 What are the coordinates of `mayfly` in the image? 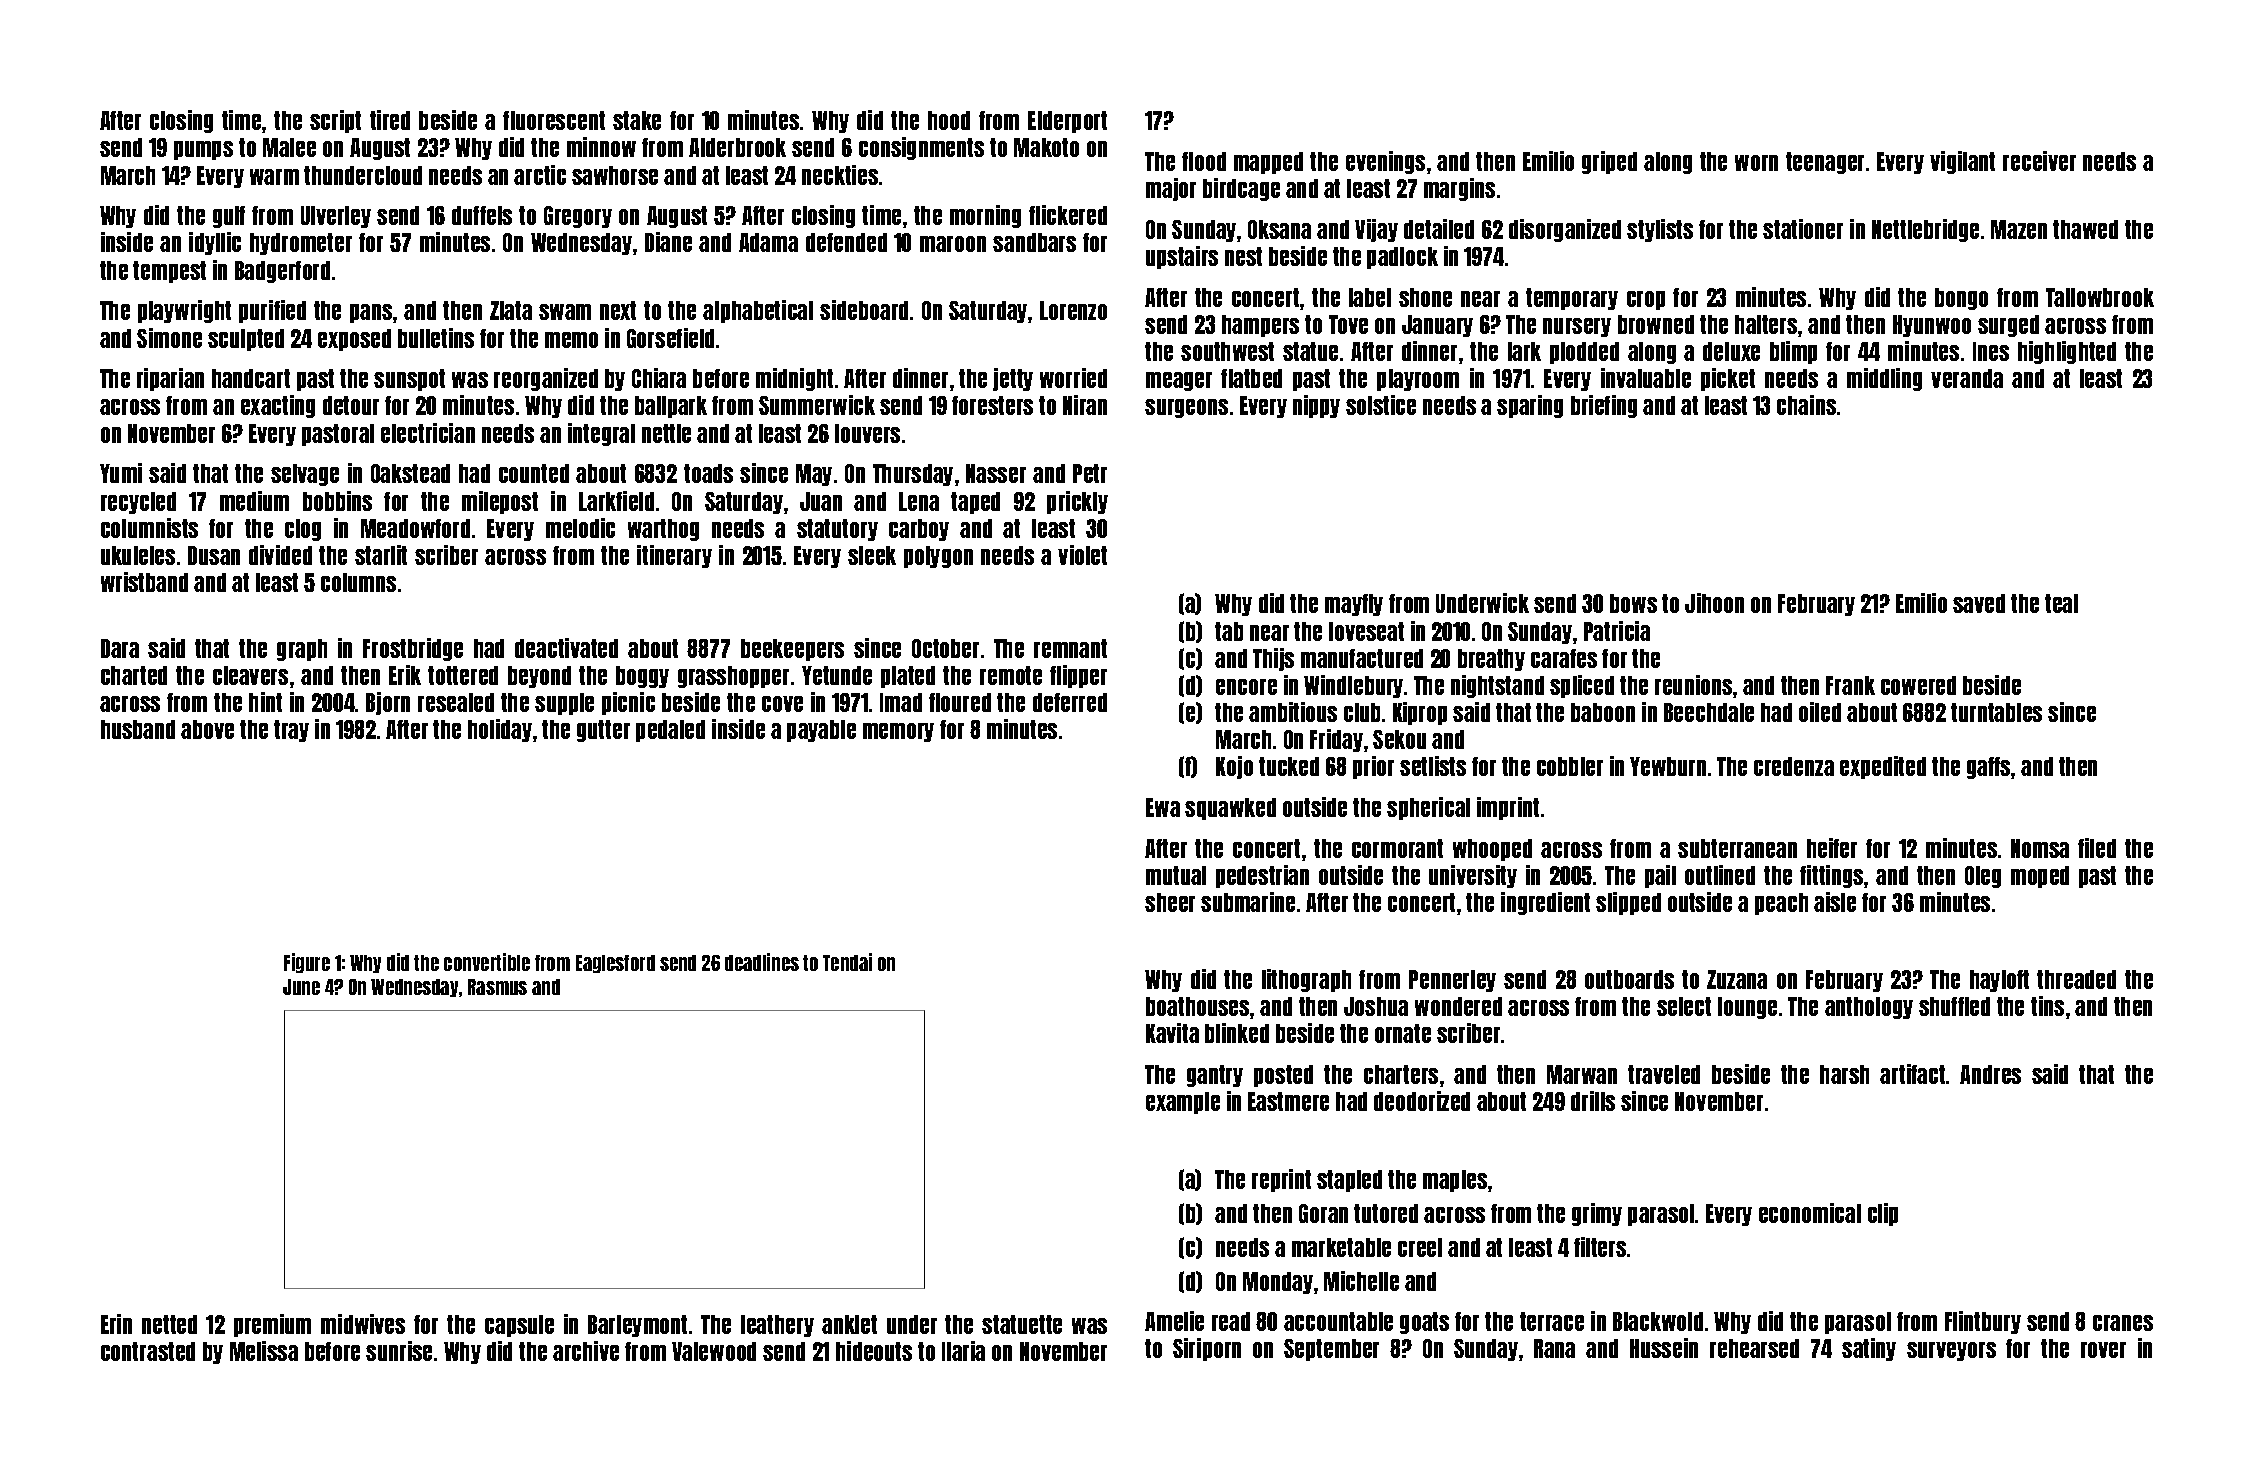 It's located at (1354, 605).
